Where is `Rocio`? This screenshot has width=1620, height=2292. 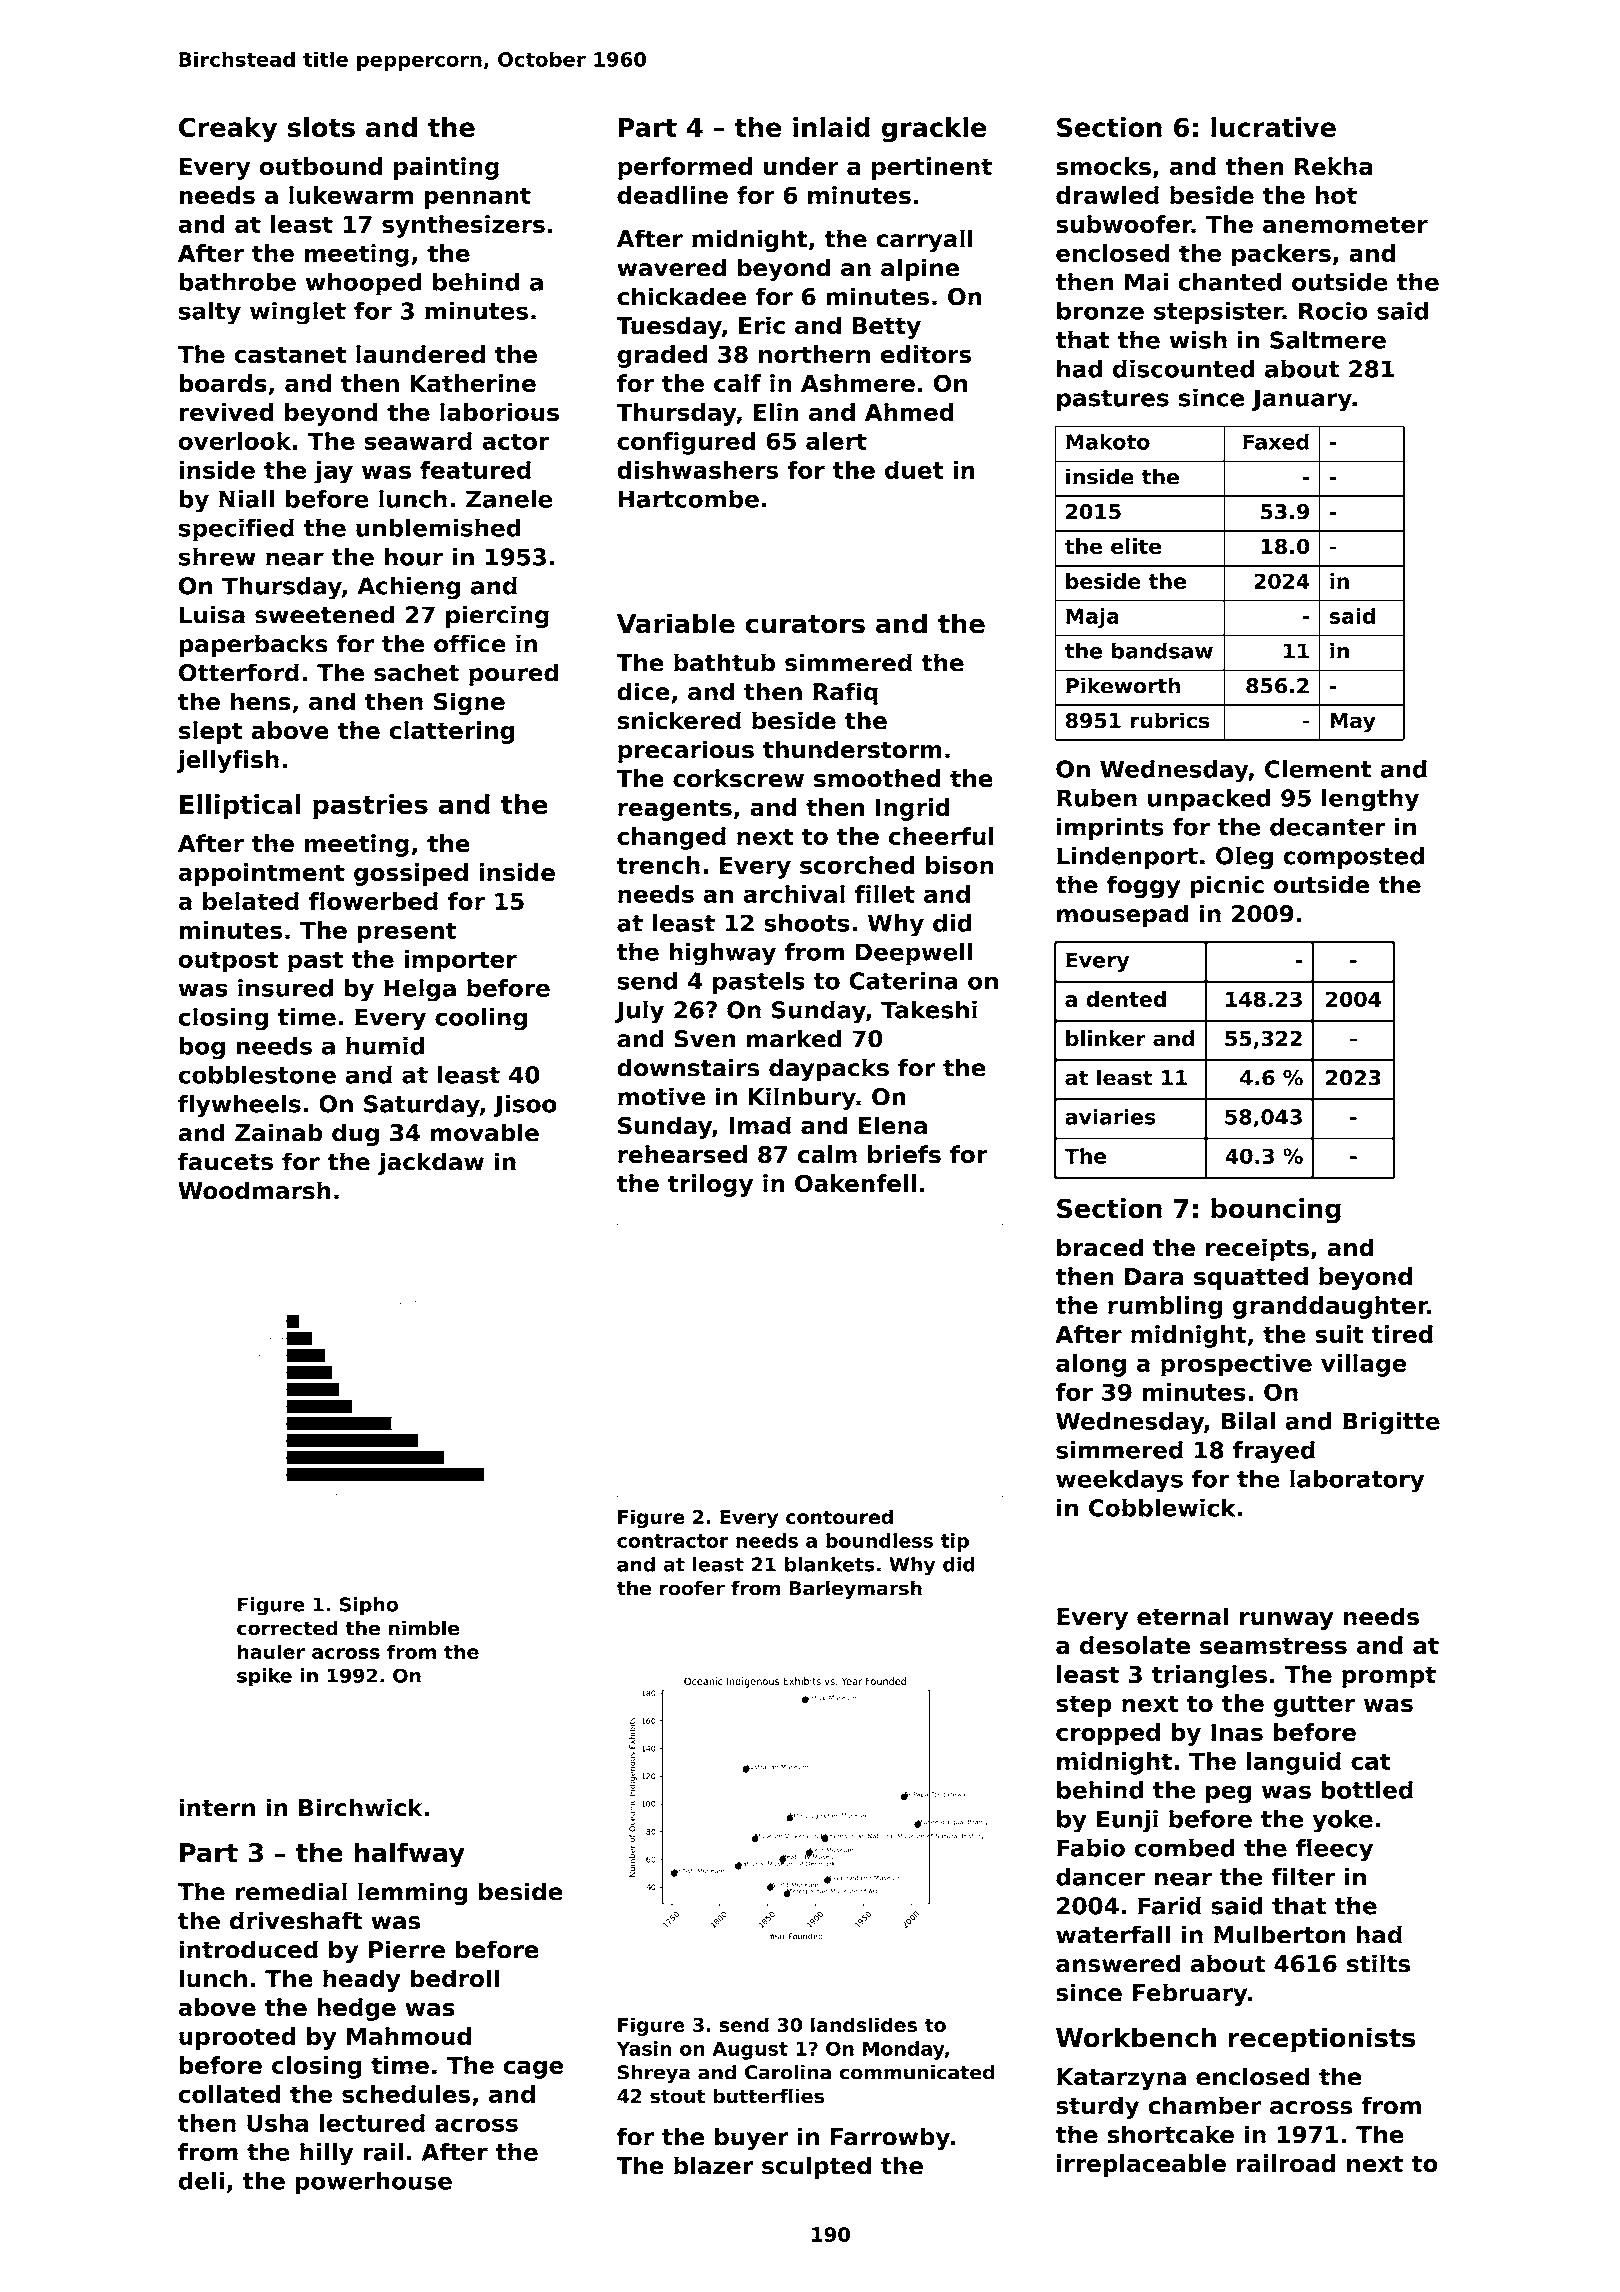
Rocio is located at coordinates (1333, 311).
